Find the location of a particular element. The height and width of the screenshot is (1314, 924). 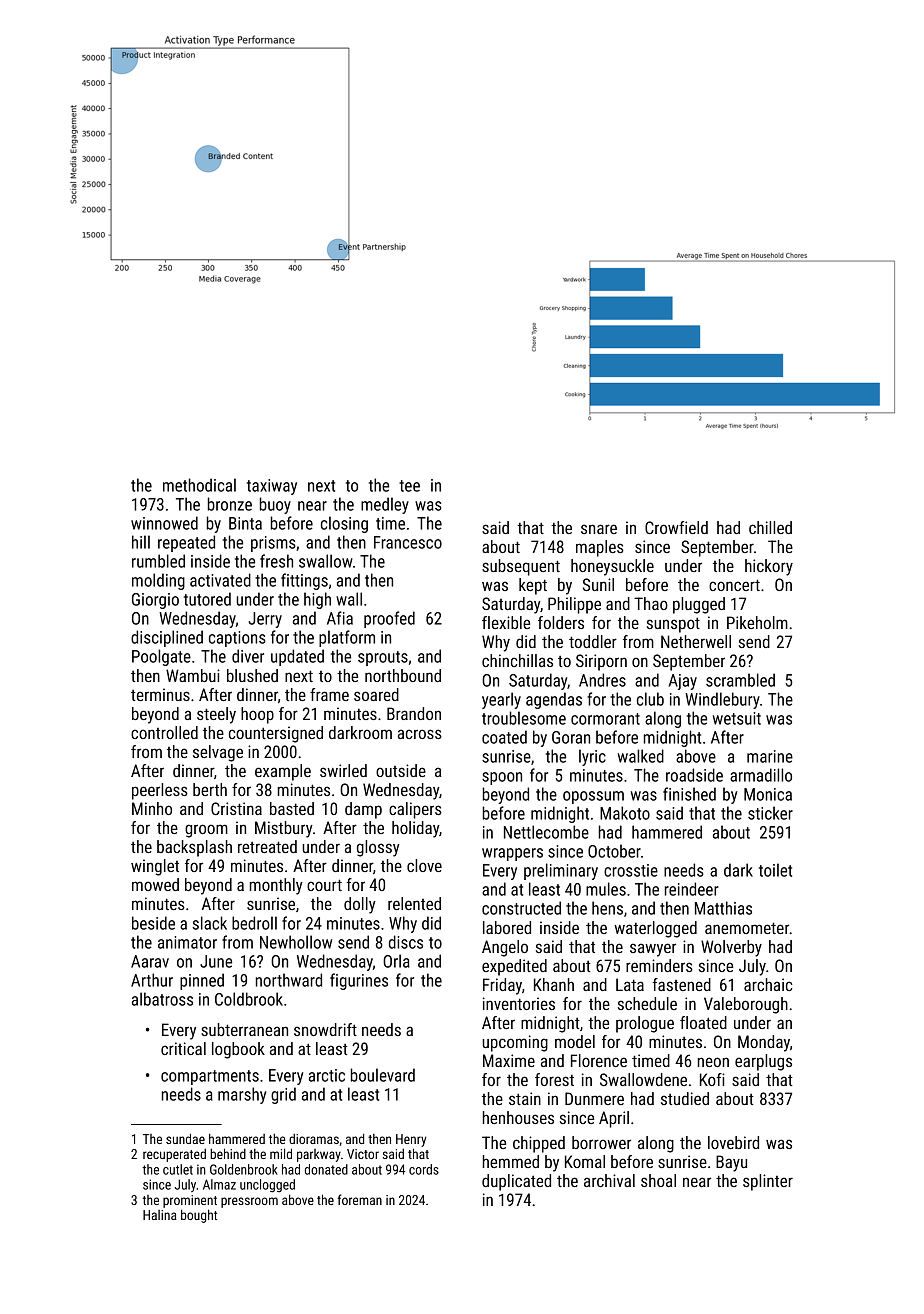

proofed is located at coordinates (389, 619).
